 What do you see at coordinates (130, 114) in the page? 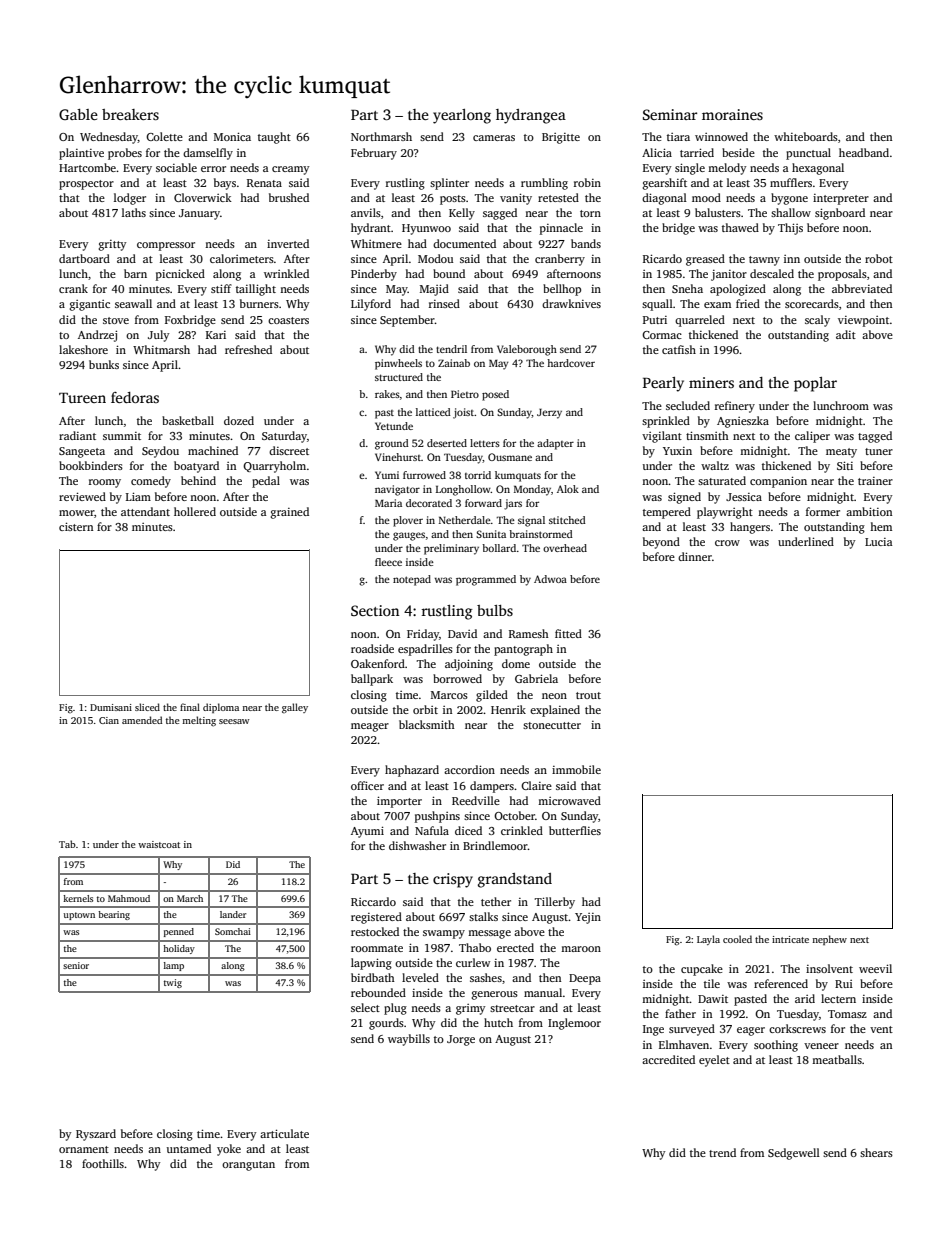
I see `breakers` at bounding box center [130, 114].
